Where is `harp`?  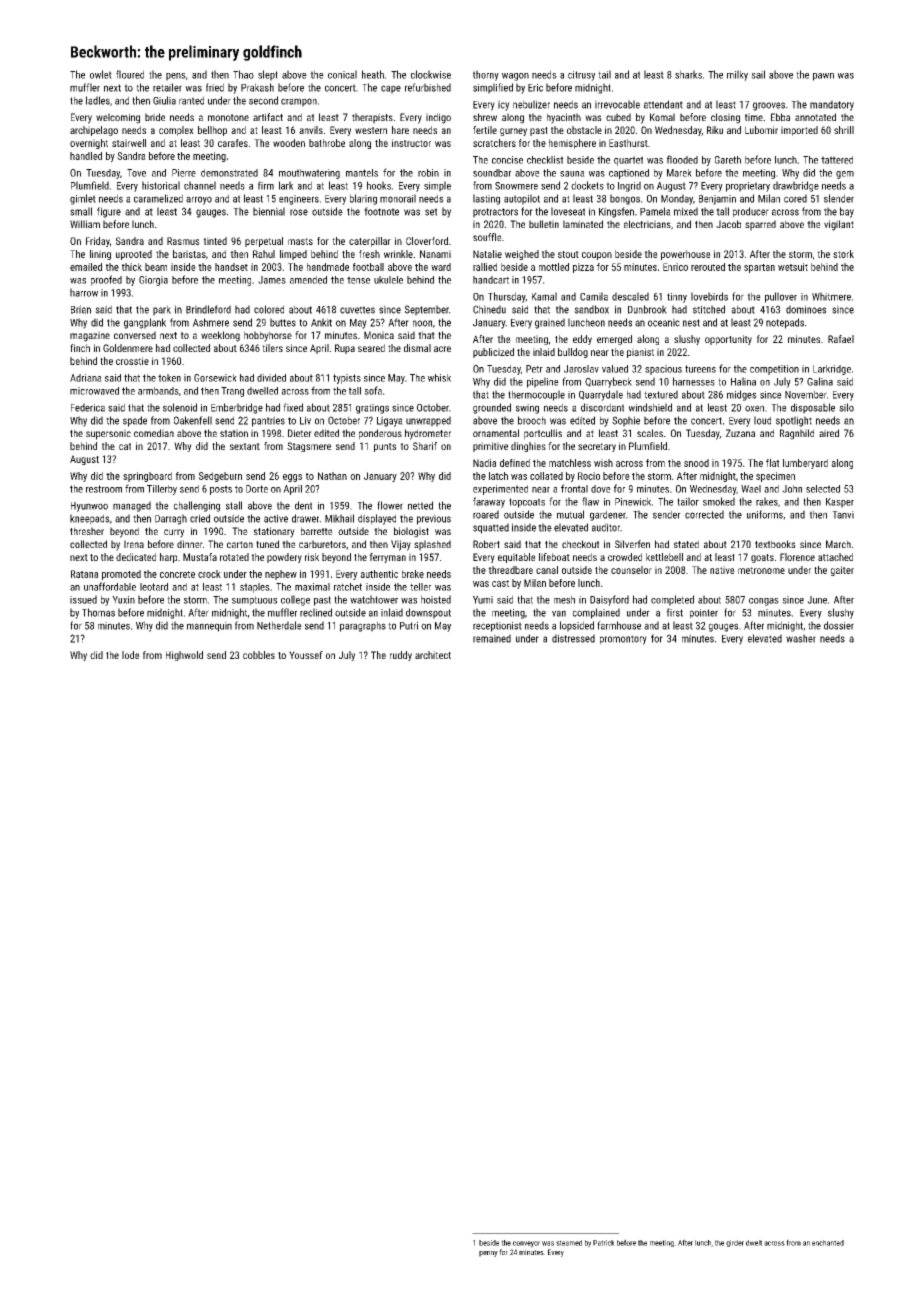
harp is located at coordinates (168, 558).
